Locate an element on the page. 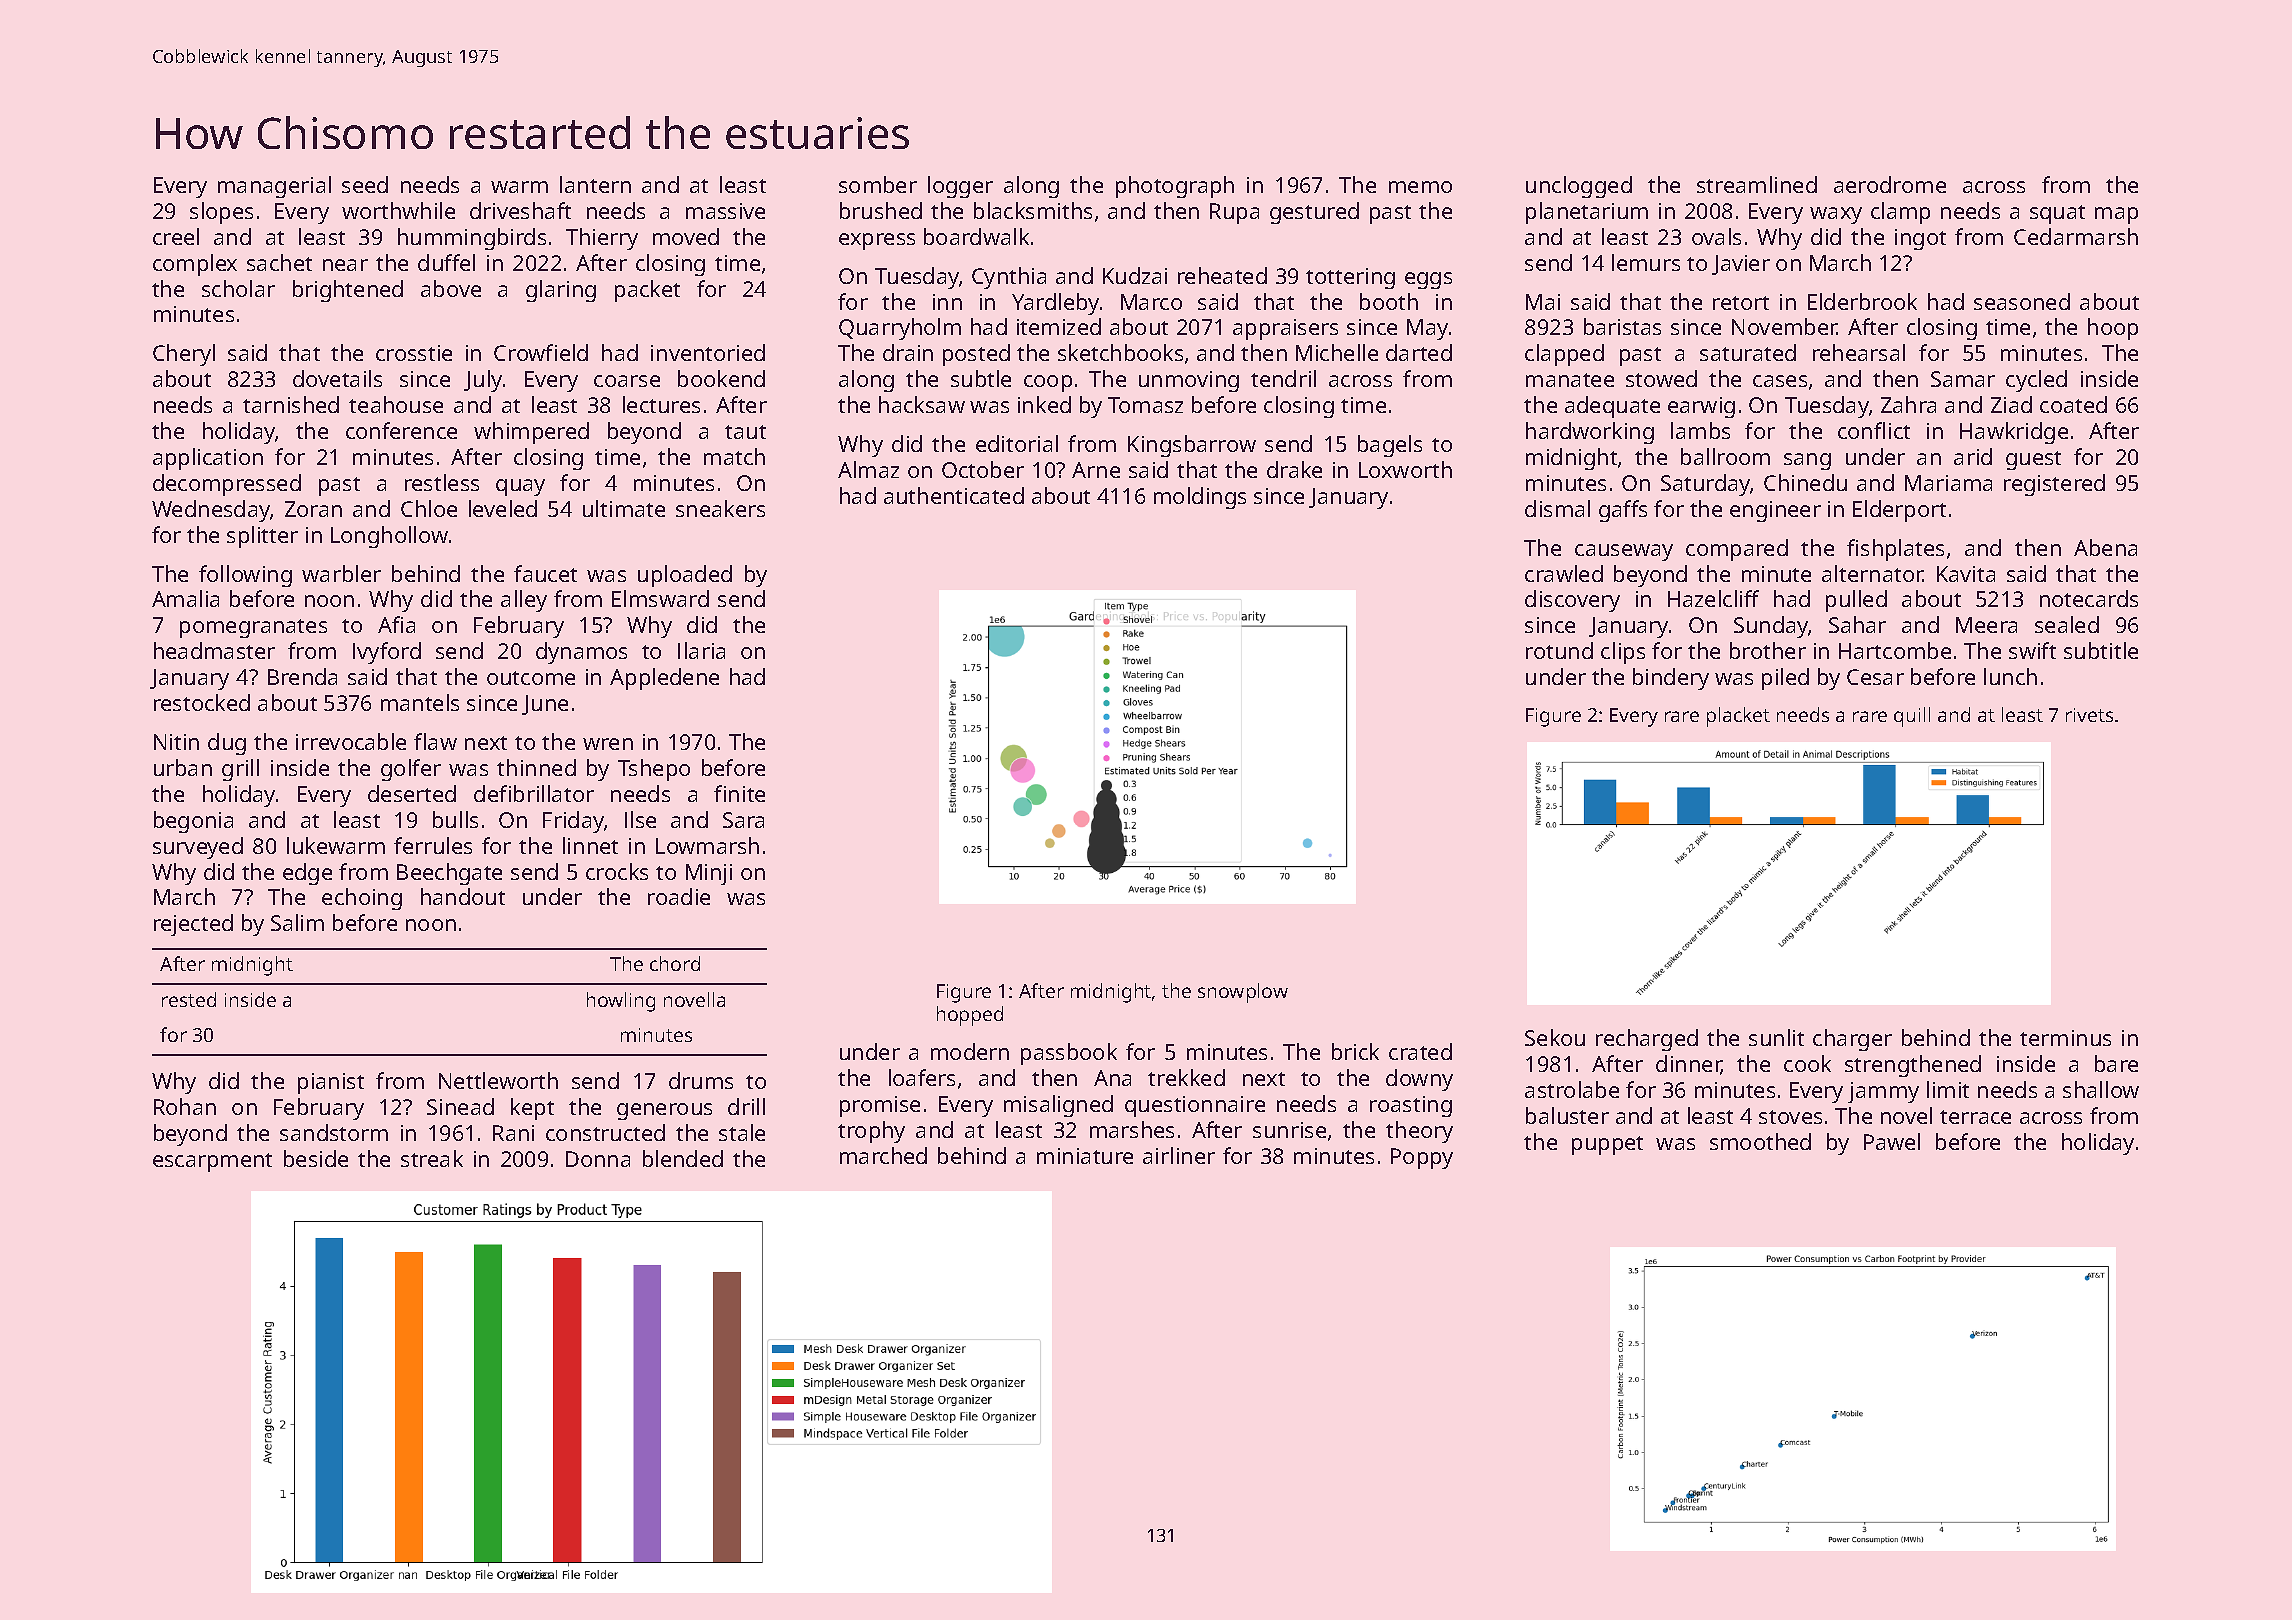 Image resolution: width=2292 pixels, height=1620 pixels. tendril is located at coordinates (1283, 378).
